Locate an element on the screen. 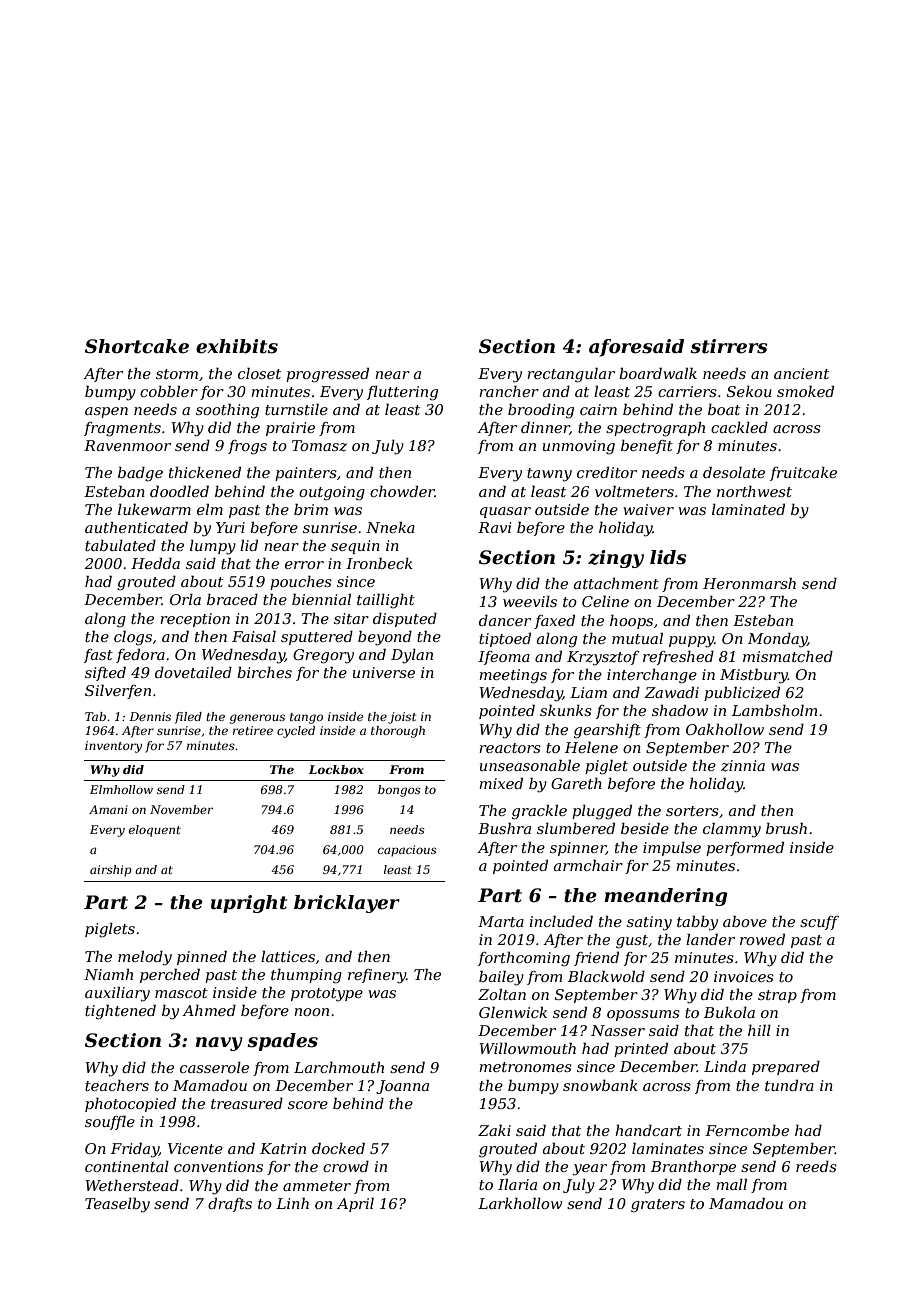 This screenshot has width=924, height=1308. refreshed is located at coordinates (678, 658).
